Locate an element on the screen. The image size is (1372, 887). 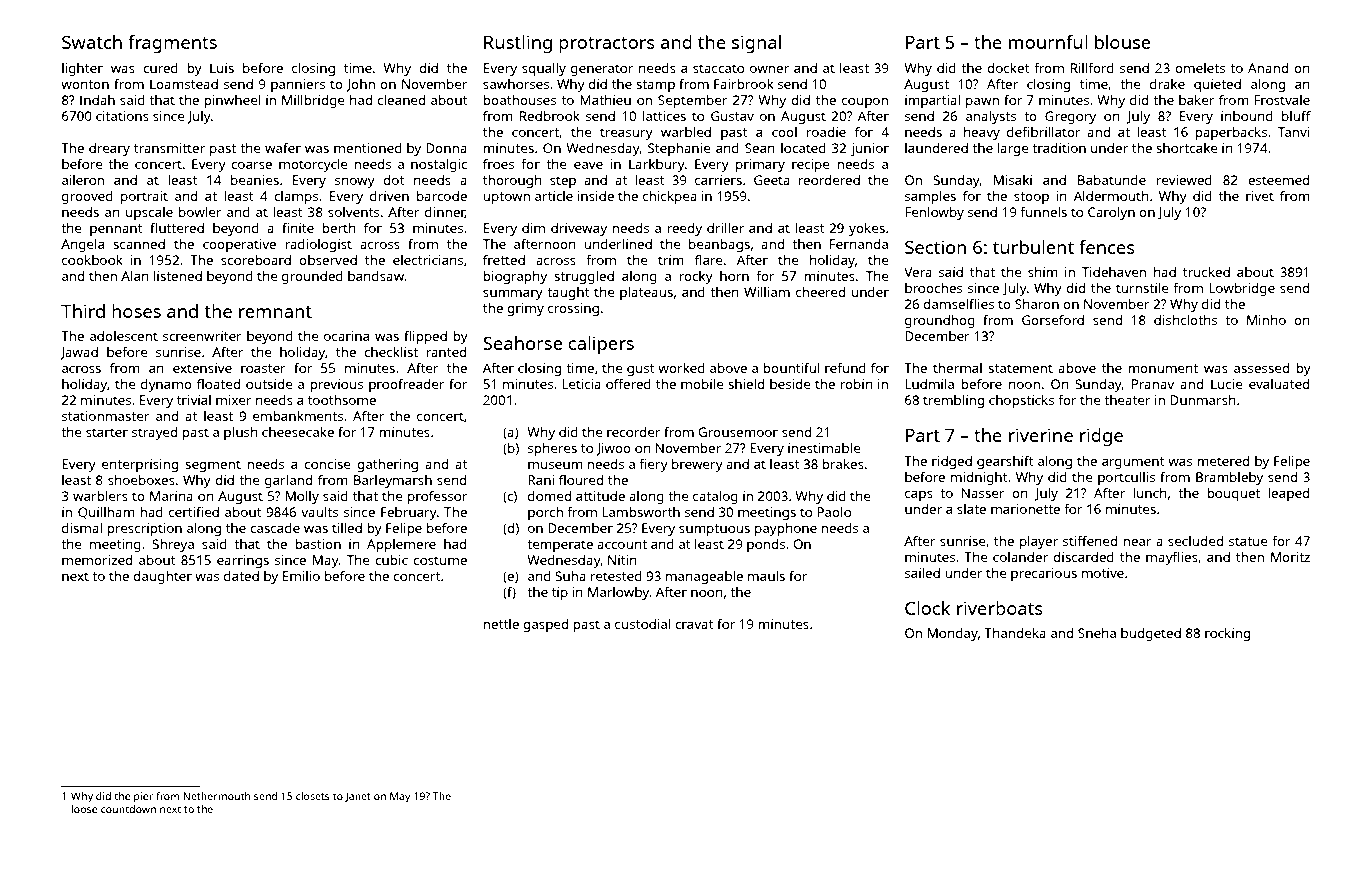
closets is located at coordinates (313, 796).
